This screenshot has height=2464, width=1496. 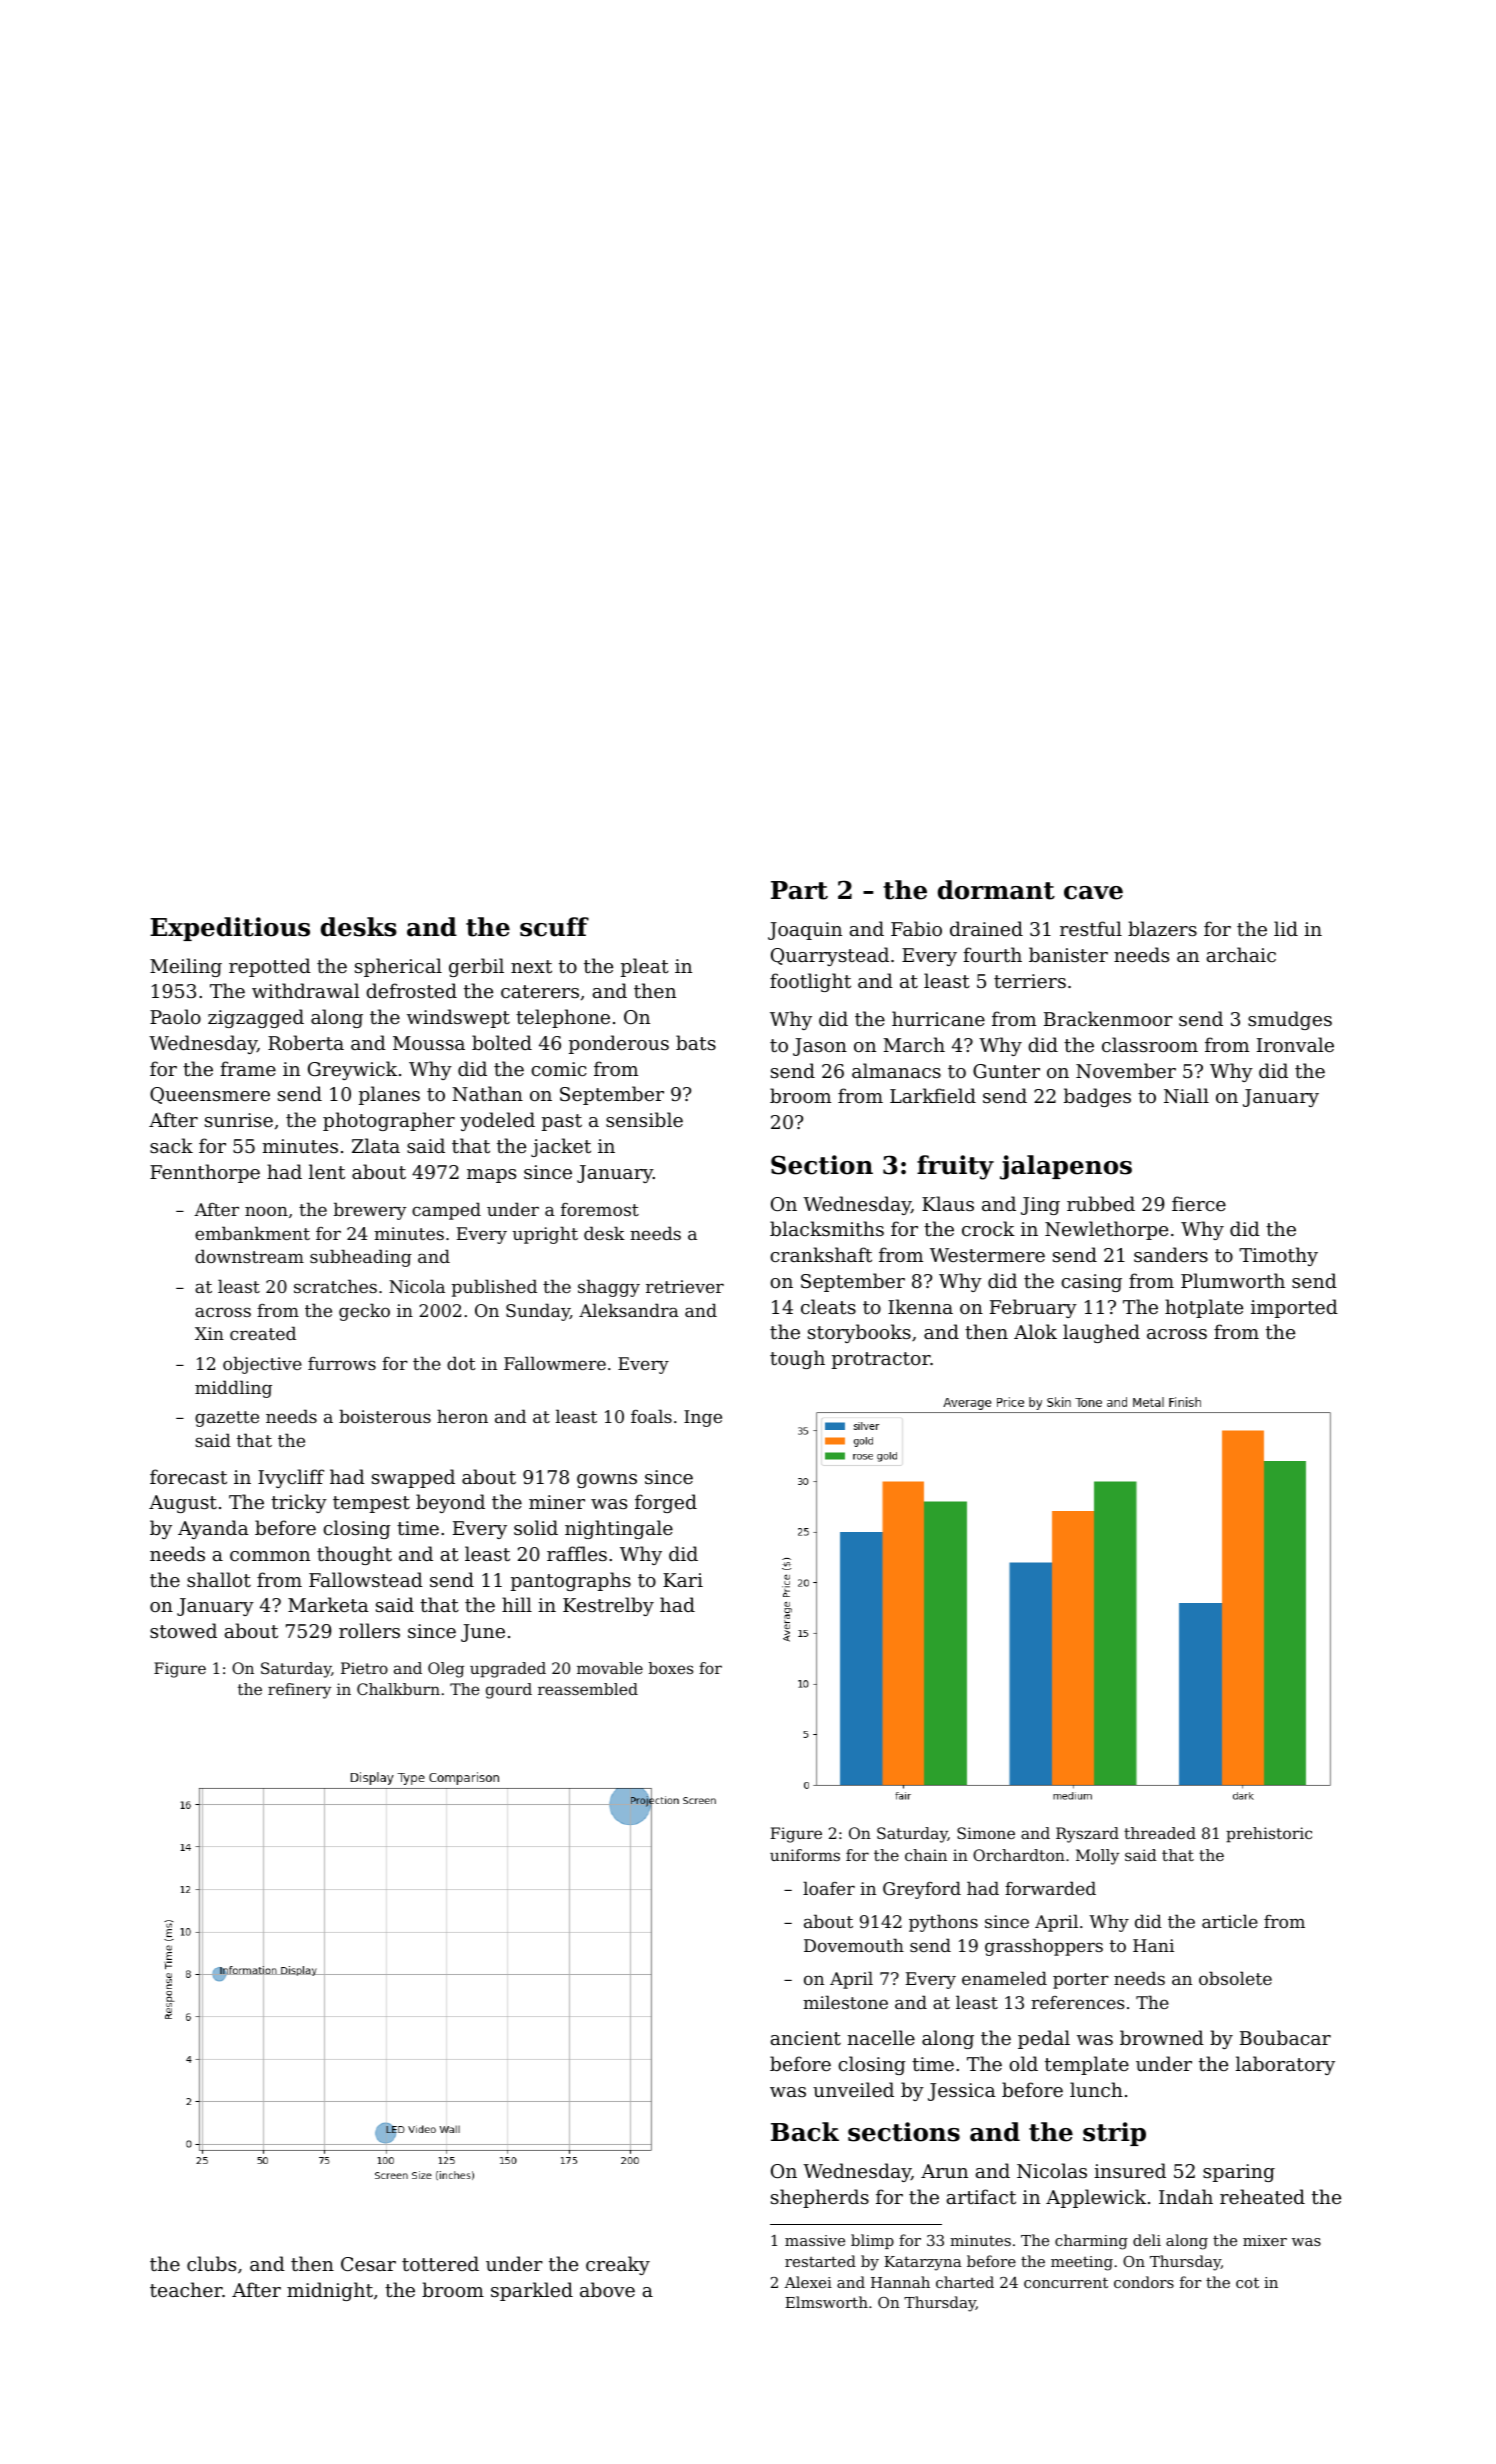 What do you see at coordinates (1265, 2240) in the screenshot?
I see `mixer` at bounding box center [1265, 2240].
